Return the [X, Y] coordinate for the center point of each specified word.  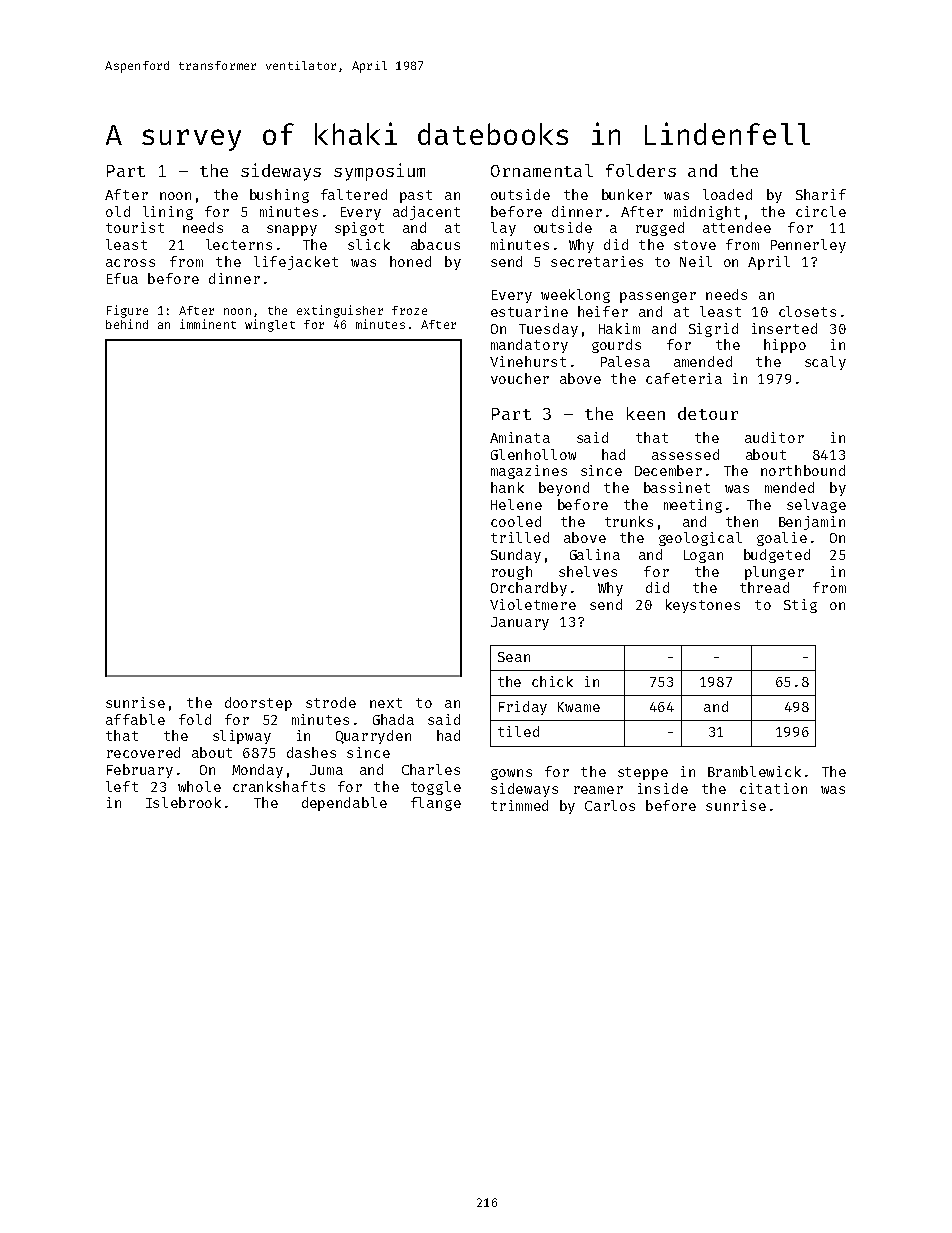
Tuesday [548, 330]
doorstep [258, 704]
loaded [727, 194]
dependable [344, 804]
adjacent [426, 213]
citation [773, 788]
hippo [785, 346]
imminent [208, 324]
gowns [511, 774]
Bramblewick [754, 771]
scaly [825, 363]
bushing [279, 196]
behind [127, 324]
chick [552, 681]
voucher [520, 378]
